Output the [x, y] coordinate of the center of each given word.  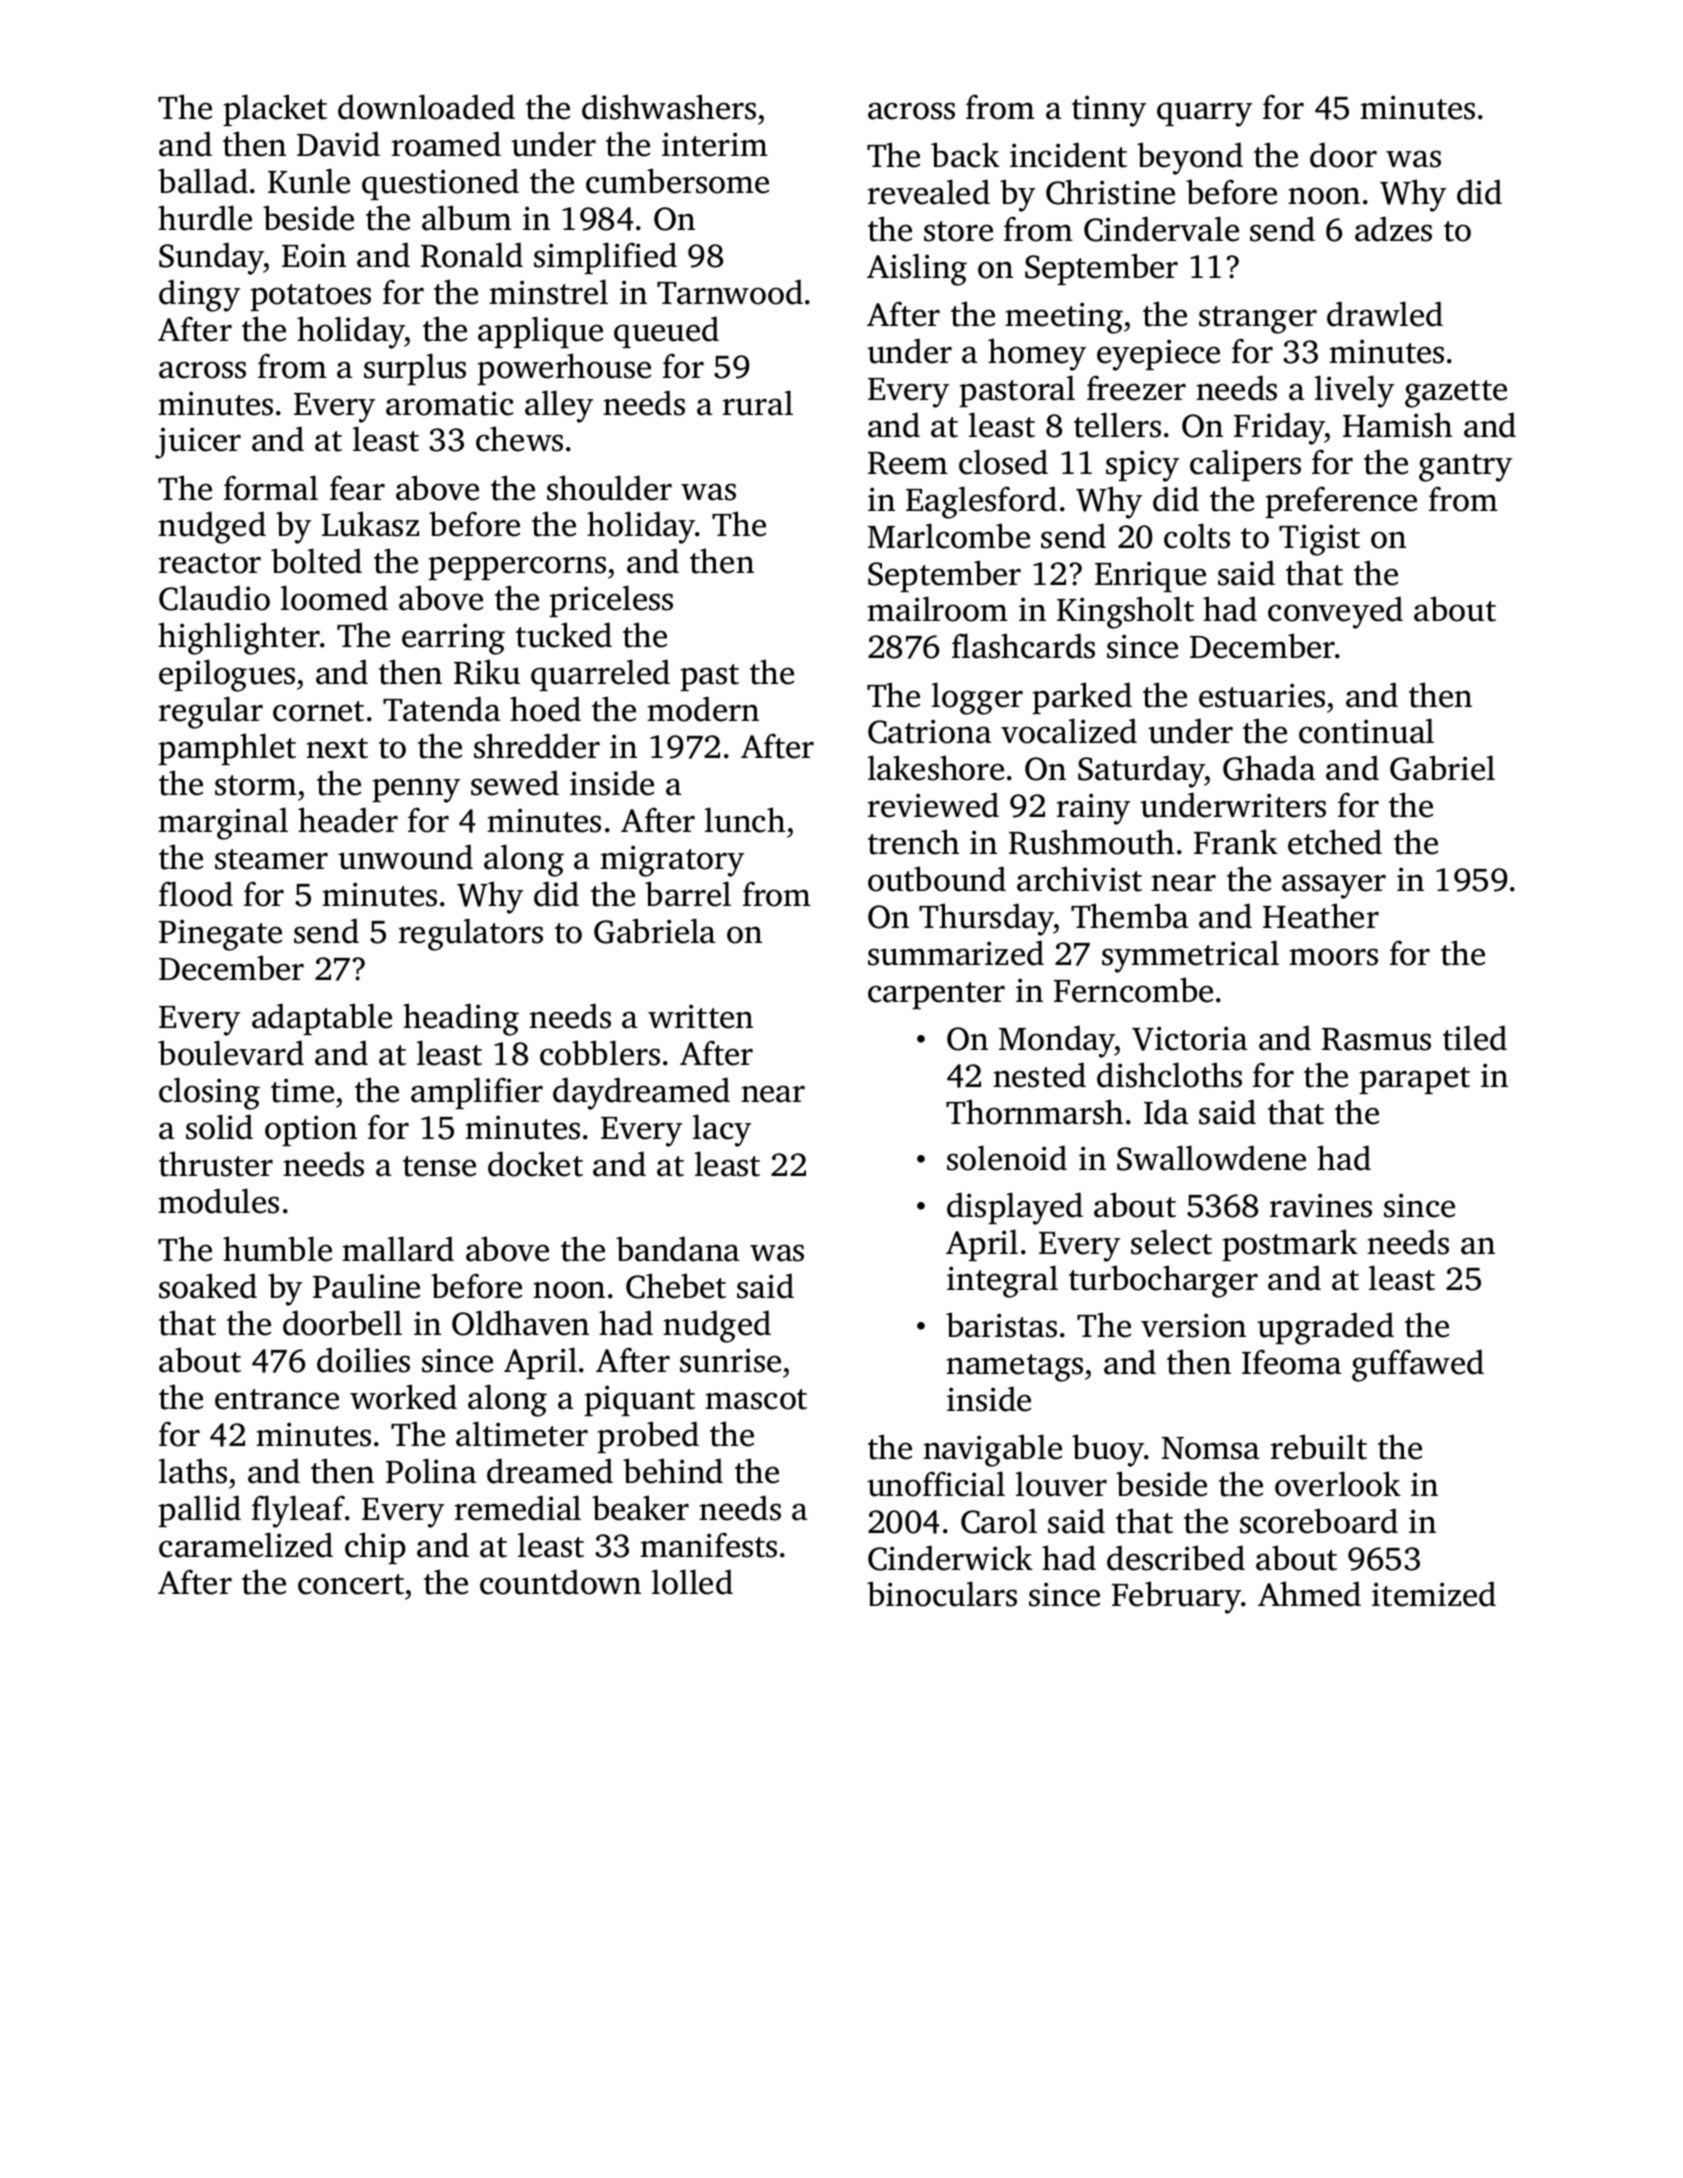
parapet [1414, 1080]
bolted [316, 561]
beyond [1190, 158]
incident [1068, 155]
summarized [956, 953]
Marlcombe [949, 536]
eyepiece [1158, 355]
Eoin [314, 255]
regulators [471, 934]
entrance [277, 1399]
